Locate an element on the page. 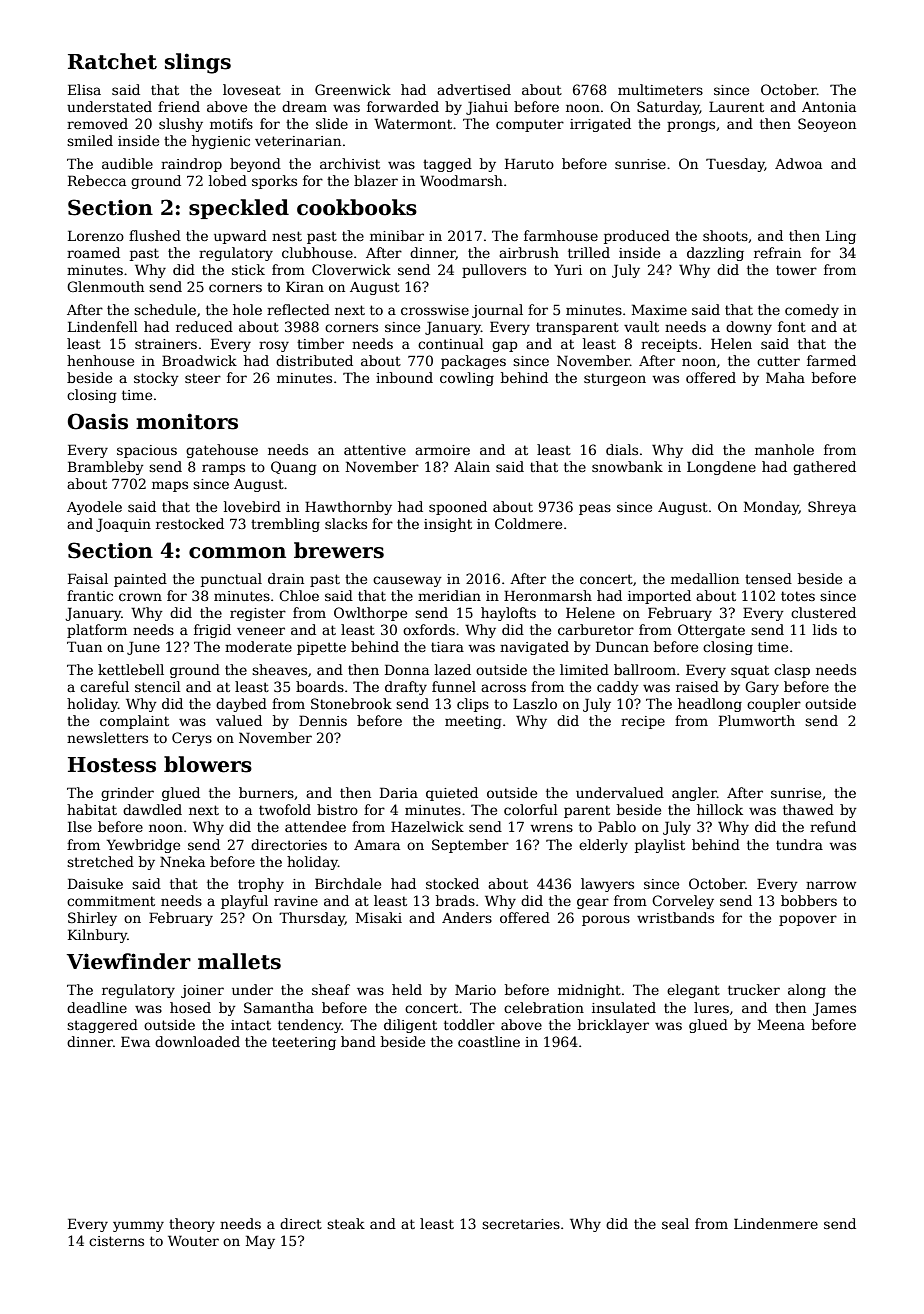 This document has width=924, height=1314. loveseat is located at coordinates (252, 89).
